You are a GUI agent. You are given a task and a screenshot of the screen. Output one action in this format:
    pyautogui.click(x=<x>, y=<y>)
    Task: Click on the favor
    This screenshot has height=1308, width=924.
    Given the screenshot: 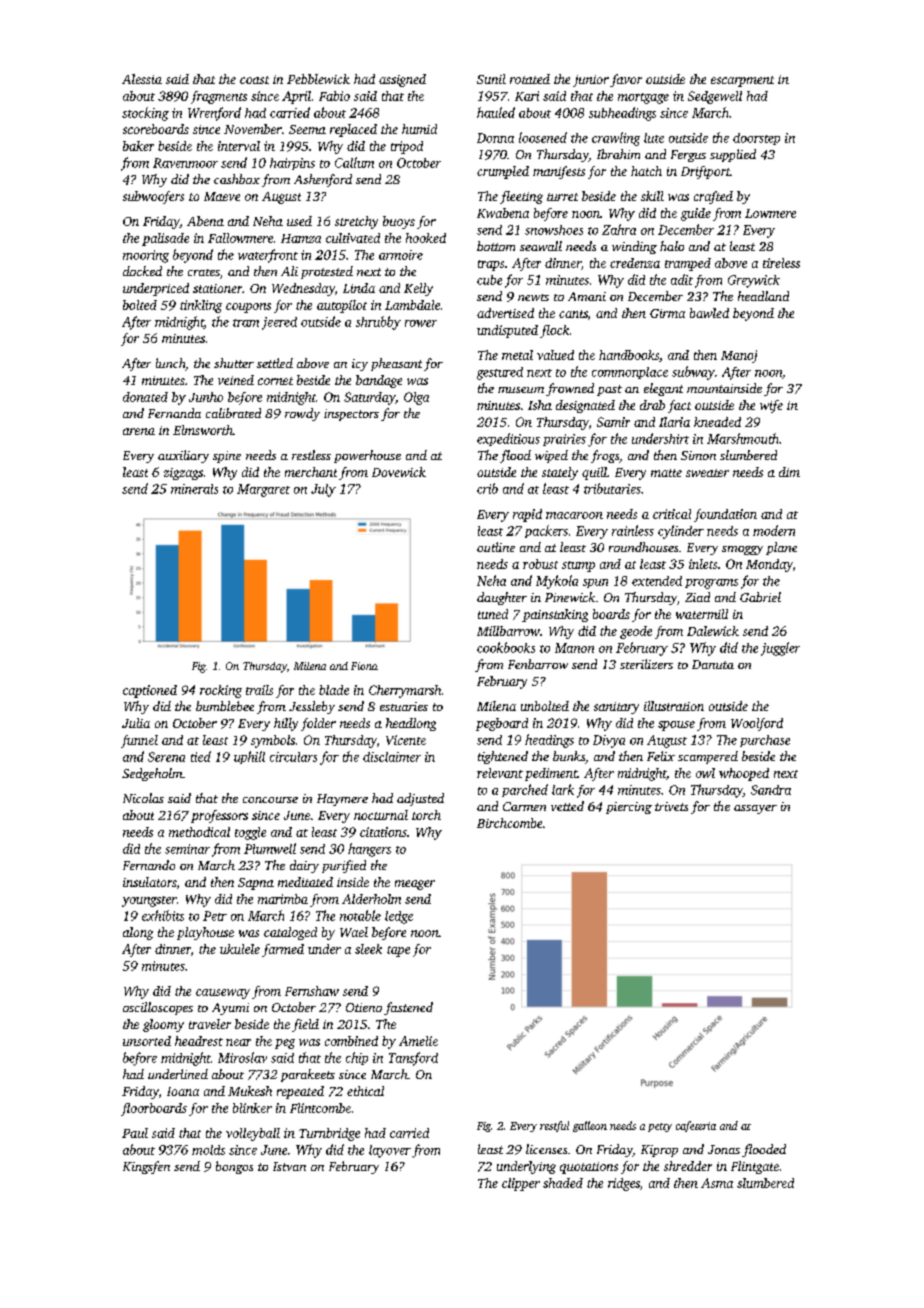 What is the action you would take?
    pyautogui.click(x=626, y=80)
